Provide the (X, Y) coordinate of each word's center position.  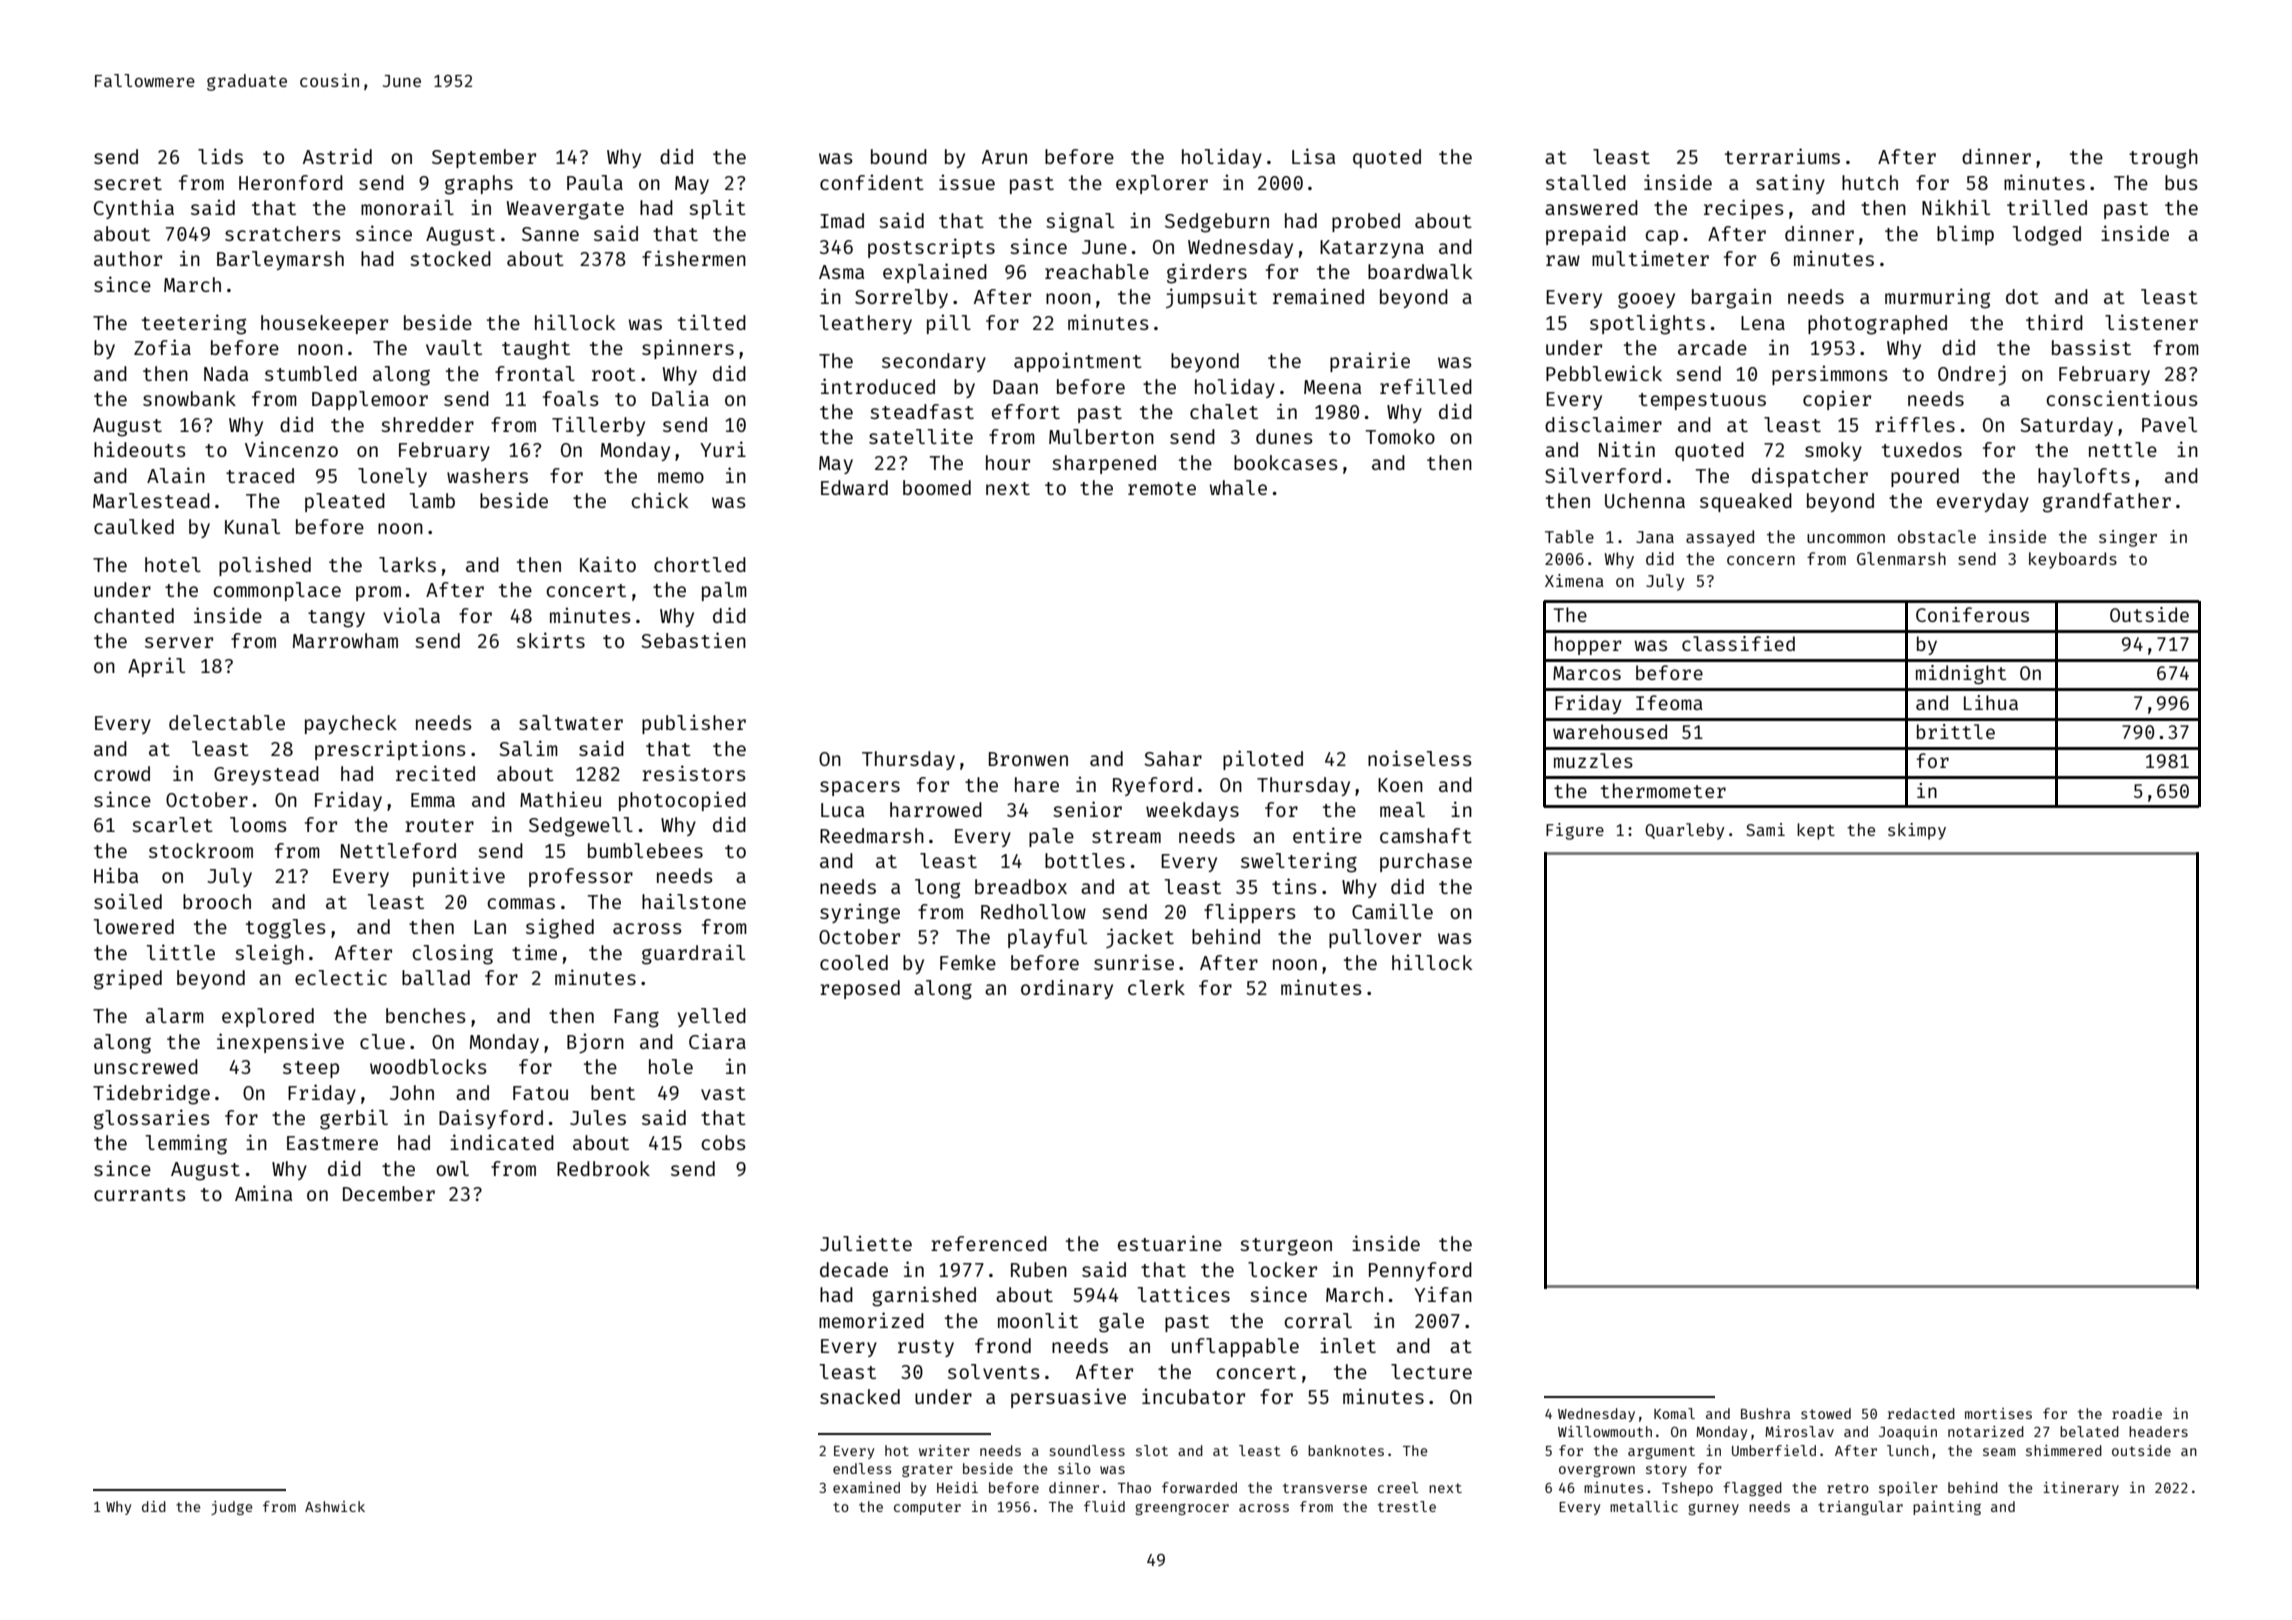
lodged (2047, 236)
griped (128, 979)
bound (899, 156)
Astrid (337, 156)
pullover (1375, 938)
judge (232, 1508)
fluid (1104, 1506)
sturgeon (1286, 1247)
